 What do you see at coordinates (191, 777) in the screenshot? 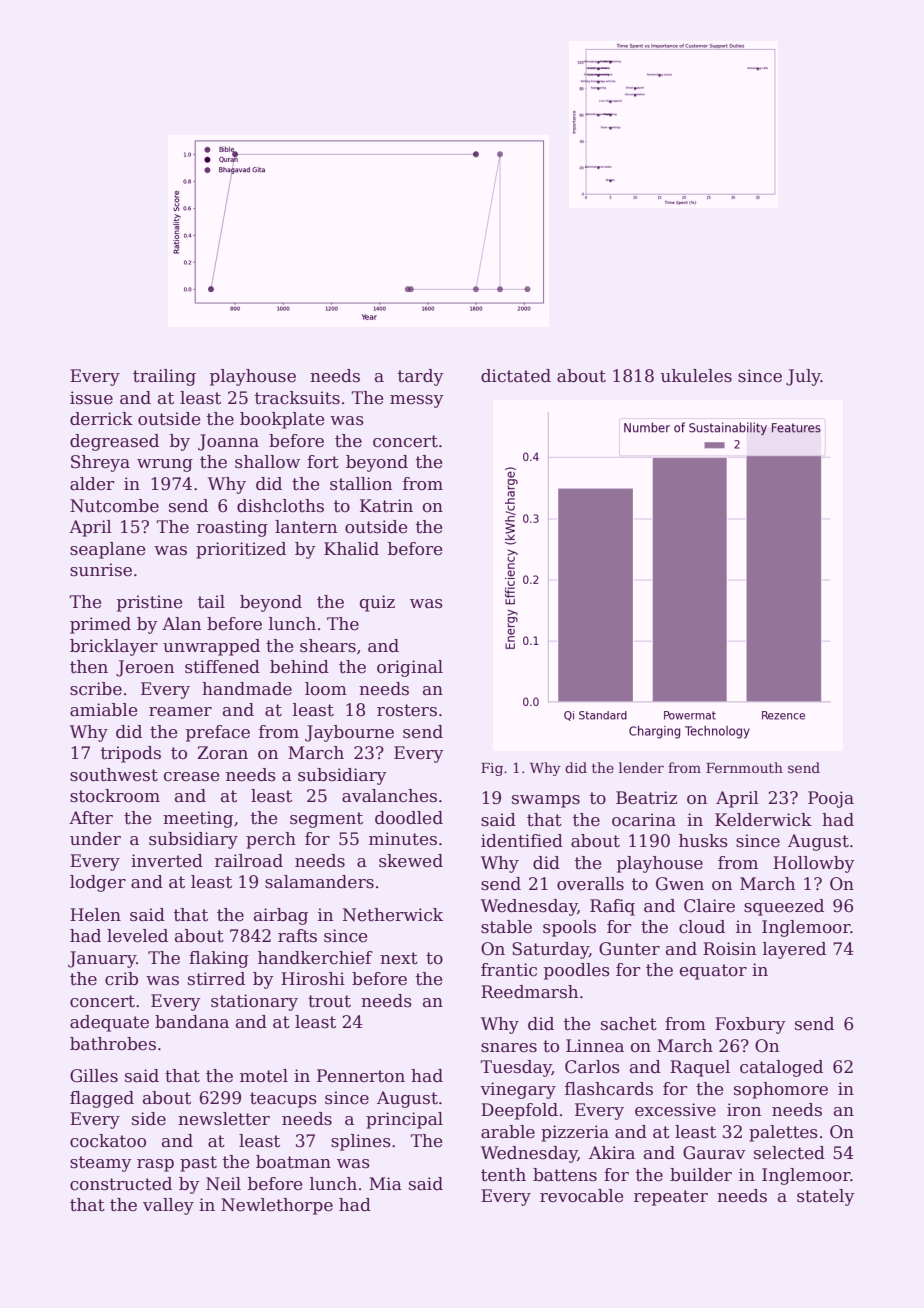
I see `crease` at bounding box center [191, 777].
